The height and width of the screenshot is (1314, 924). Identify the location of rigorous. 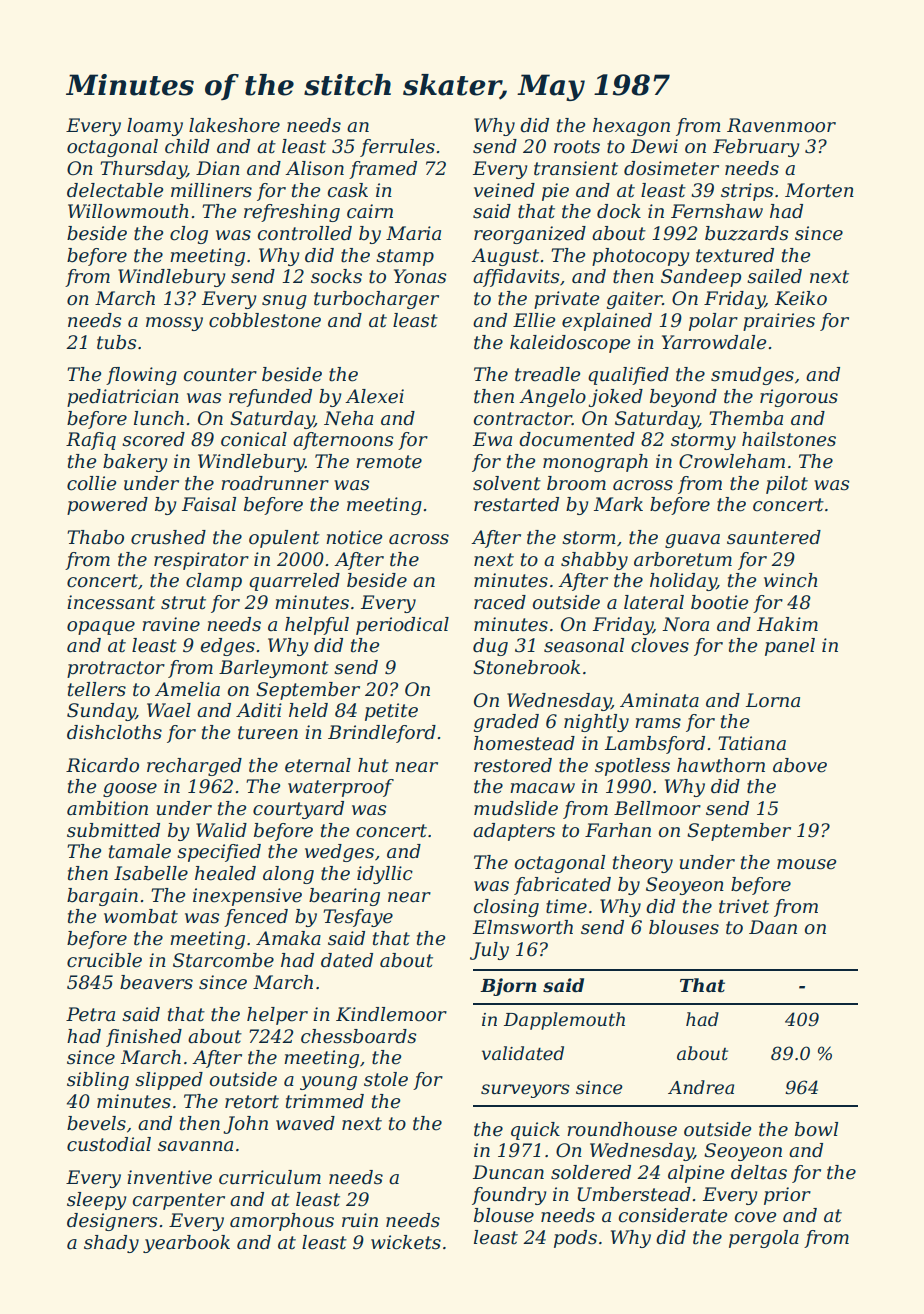
(799, 398).
